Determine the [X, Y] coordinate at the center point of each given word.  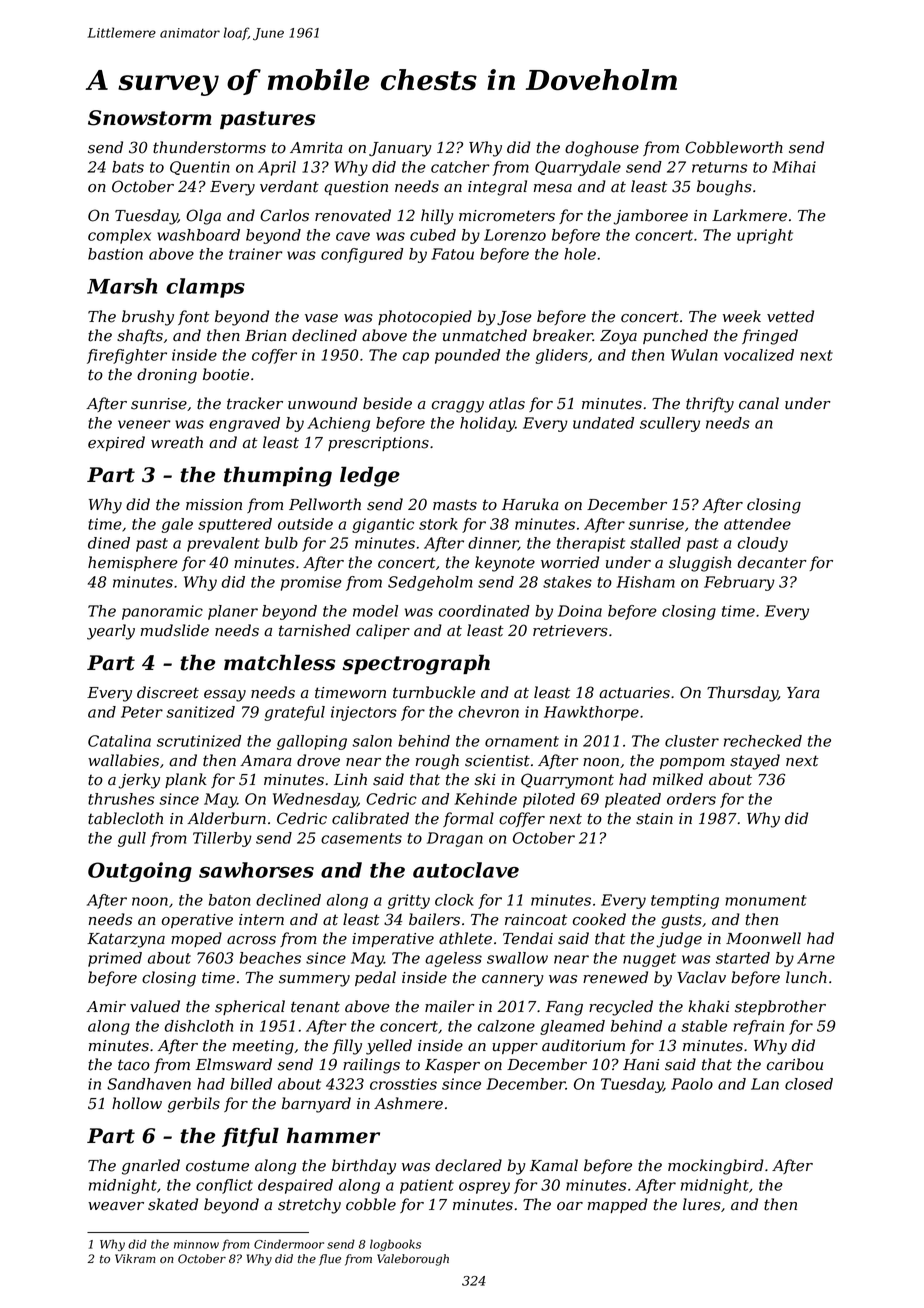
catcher [460, 167]
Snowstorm [150, 118]
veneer [144, 424]
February [739, 583]
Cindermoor [289, 1244]
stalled [655, 543]
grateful [294, 713]
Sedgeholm [430, 583]
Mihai [794, 167]
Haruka [530, 504]
